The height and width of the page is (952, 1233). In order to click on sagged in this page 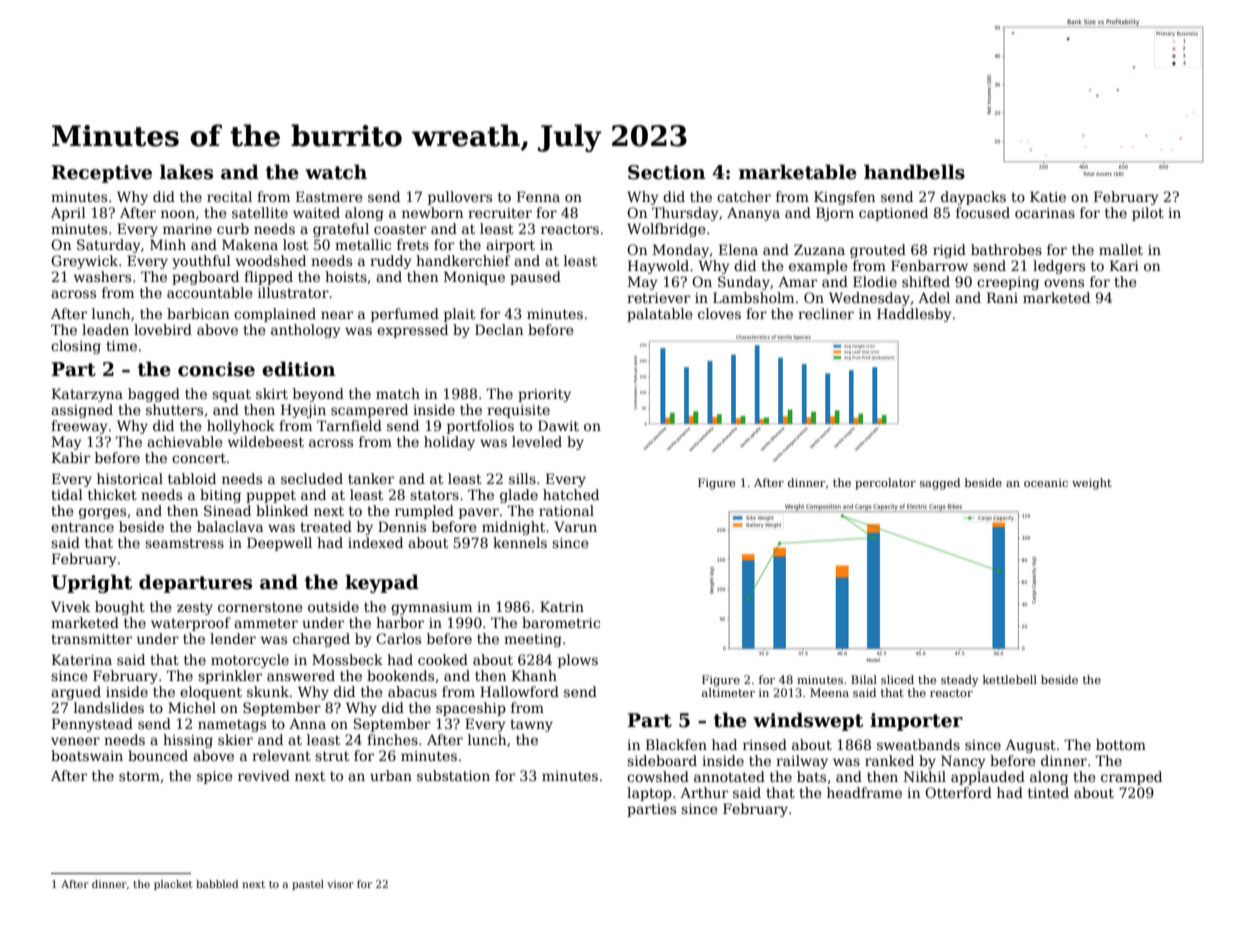, I will do `click(940, 484)`.
